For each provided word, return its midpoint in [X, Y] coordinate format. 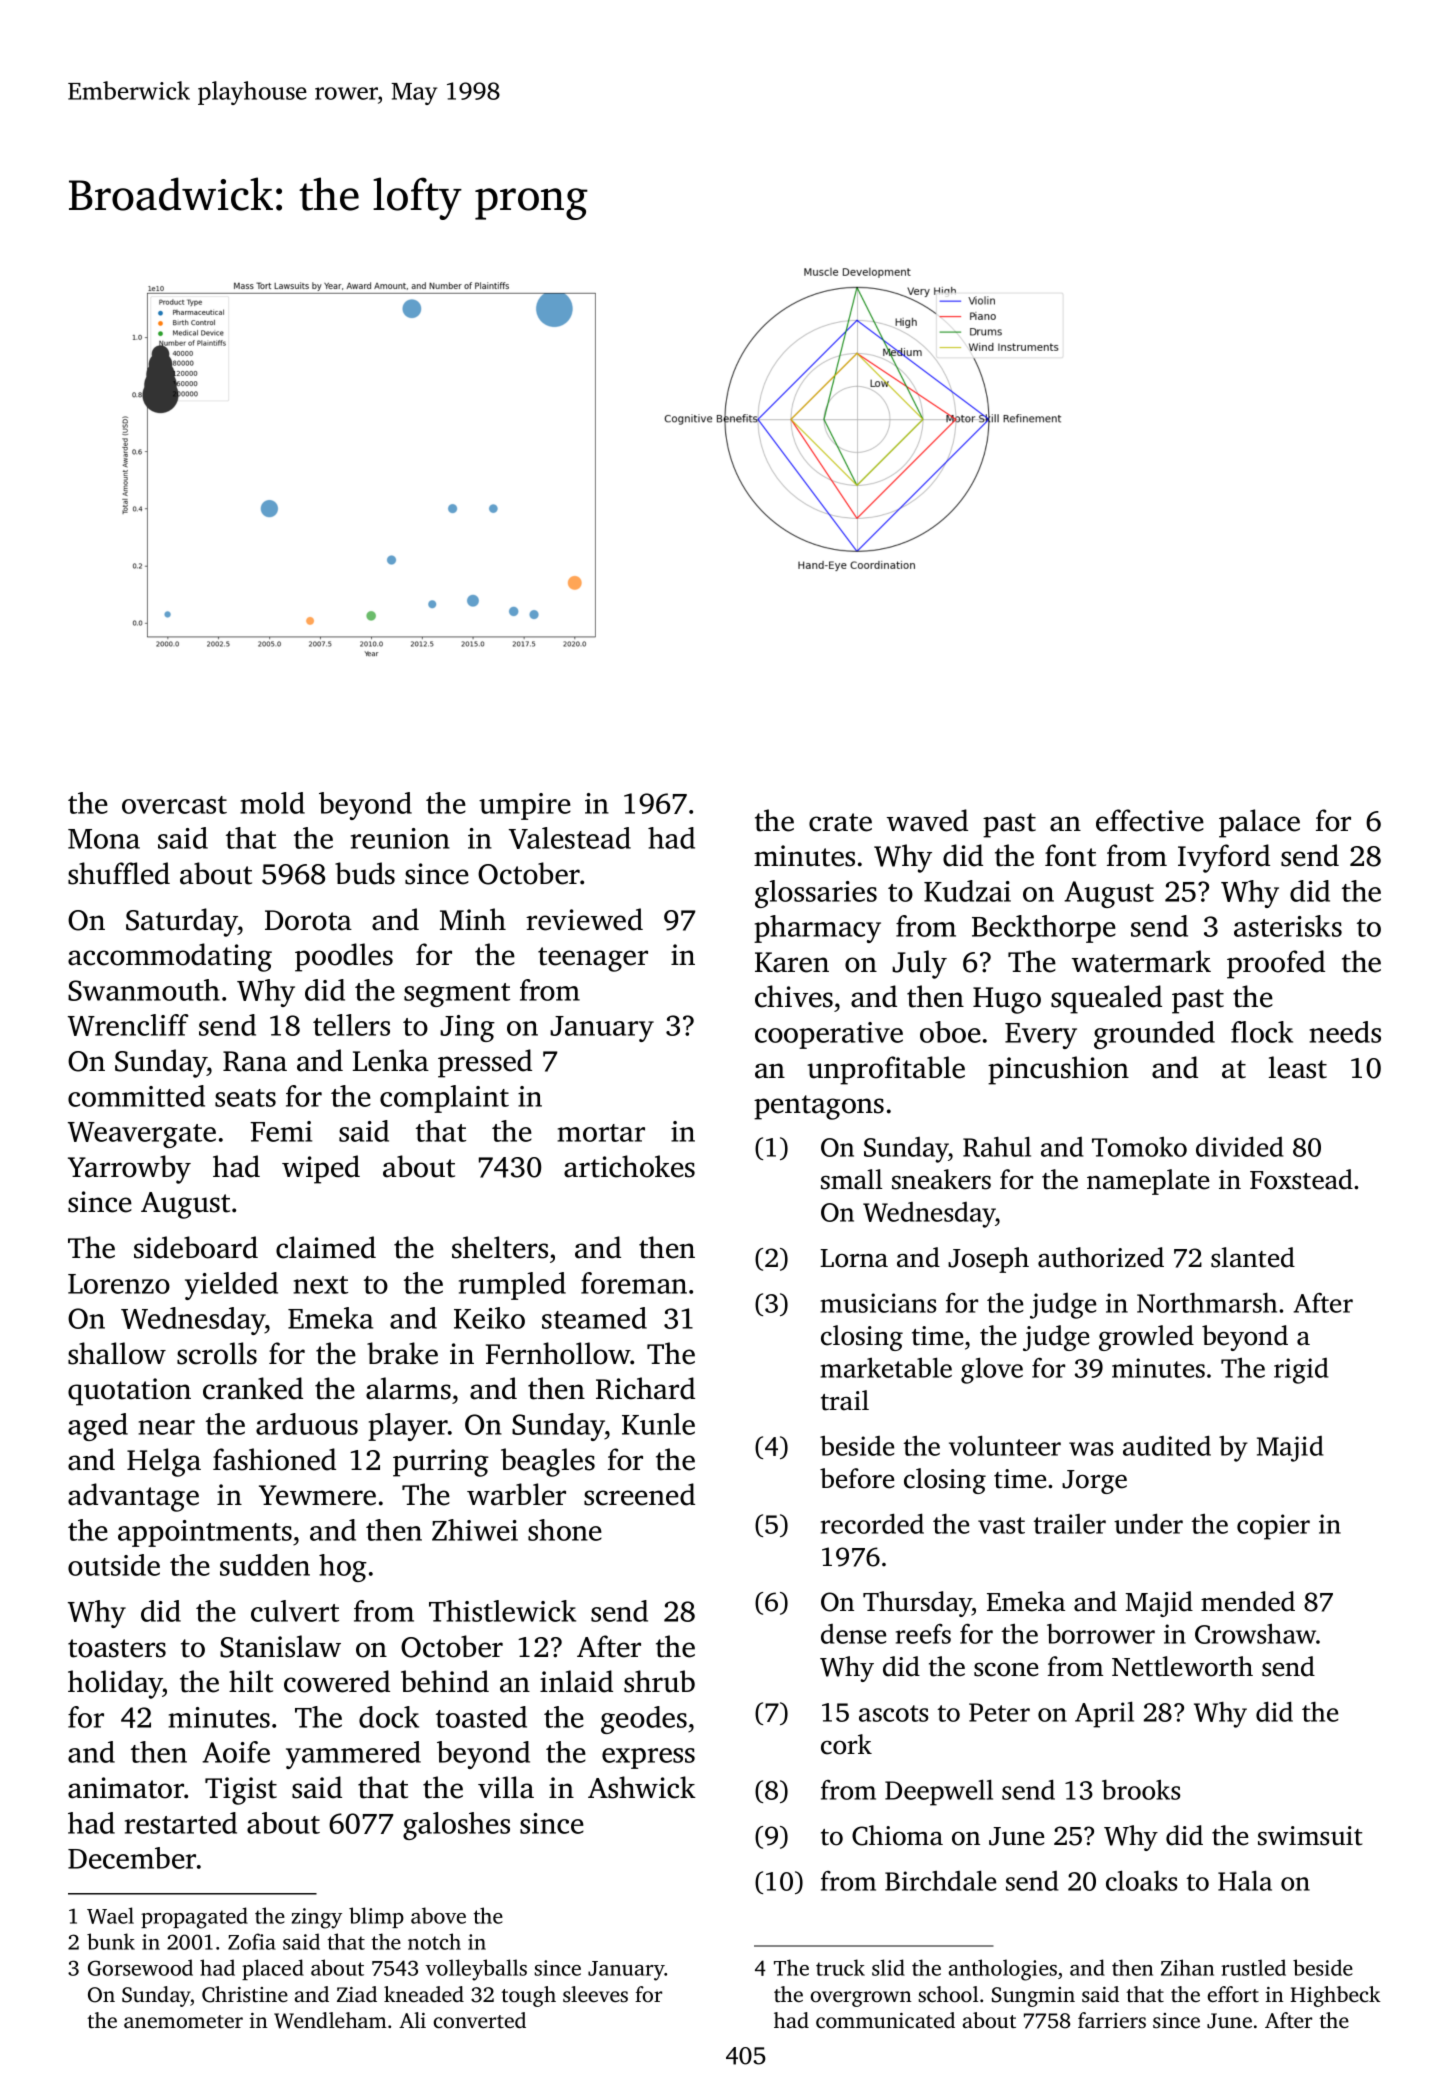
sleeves [595, 1994]
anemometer [183, 2021]
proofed [1276, 964]
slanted [1253, 1257]
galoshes [456, 1826]
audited [1167, 1445]
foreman [634, 1283]
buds [365, 873]
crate [840, 822]
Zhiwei [475, 1530]
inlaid [576, 1681]
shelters [500, 1247]
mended [1248, 1601]
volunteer [1005, 1445]
